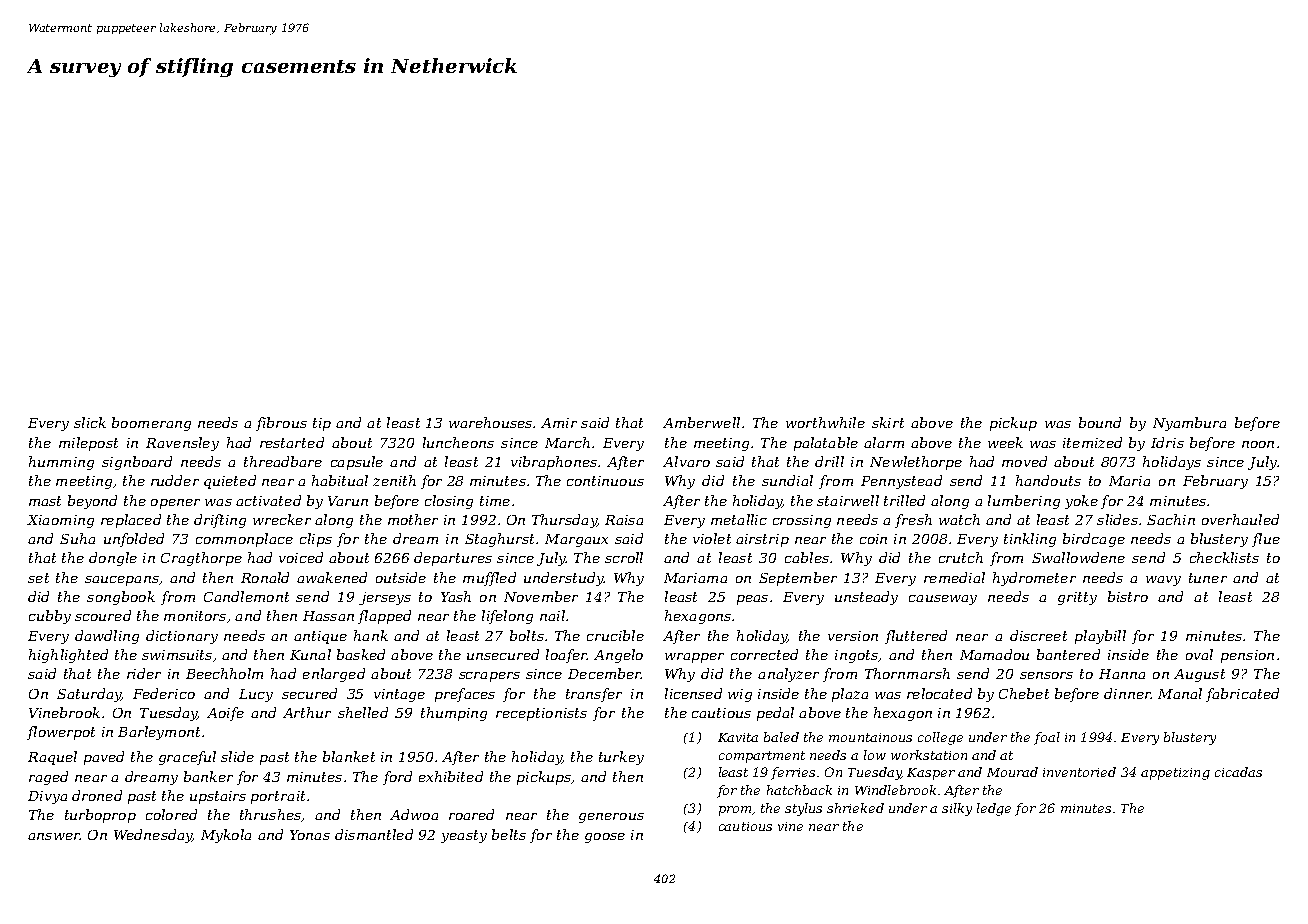  I want to click on crucible, so click(615, 635).
